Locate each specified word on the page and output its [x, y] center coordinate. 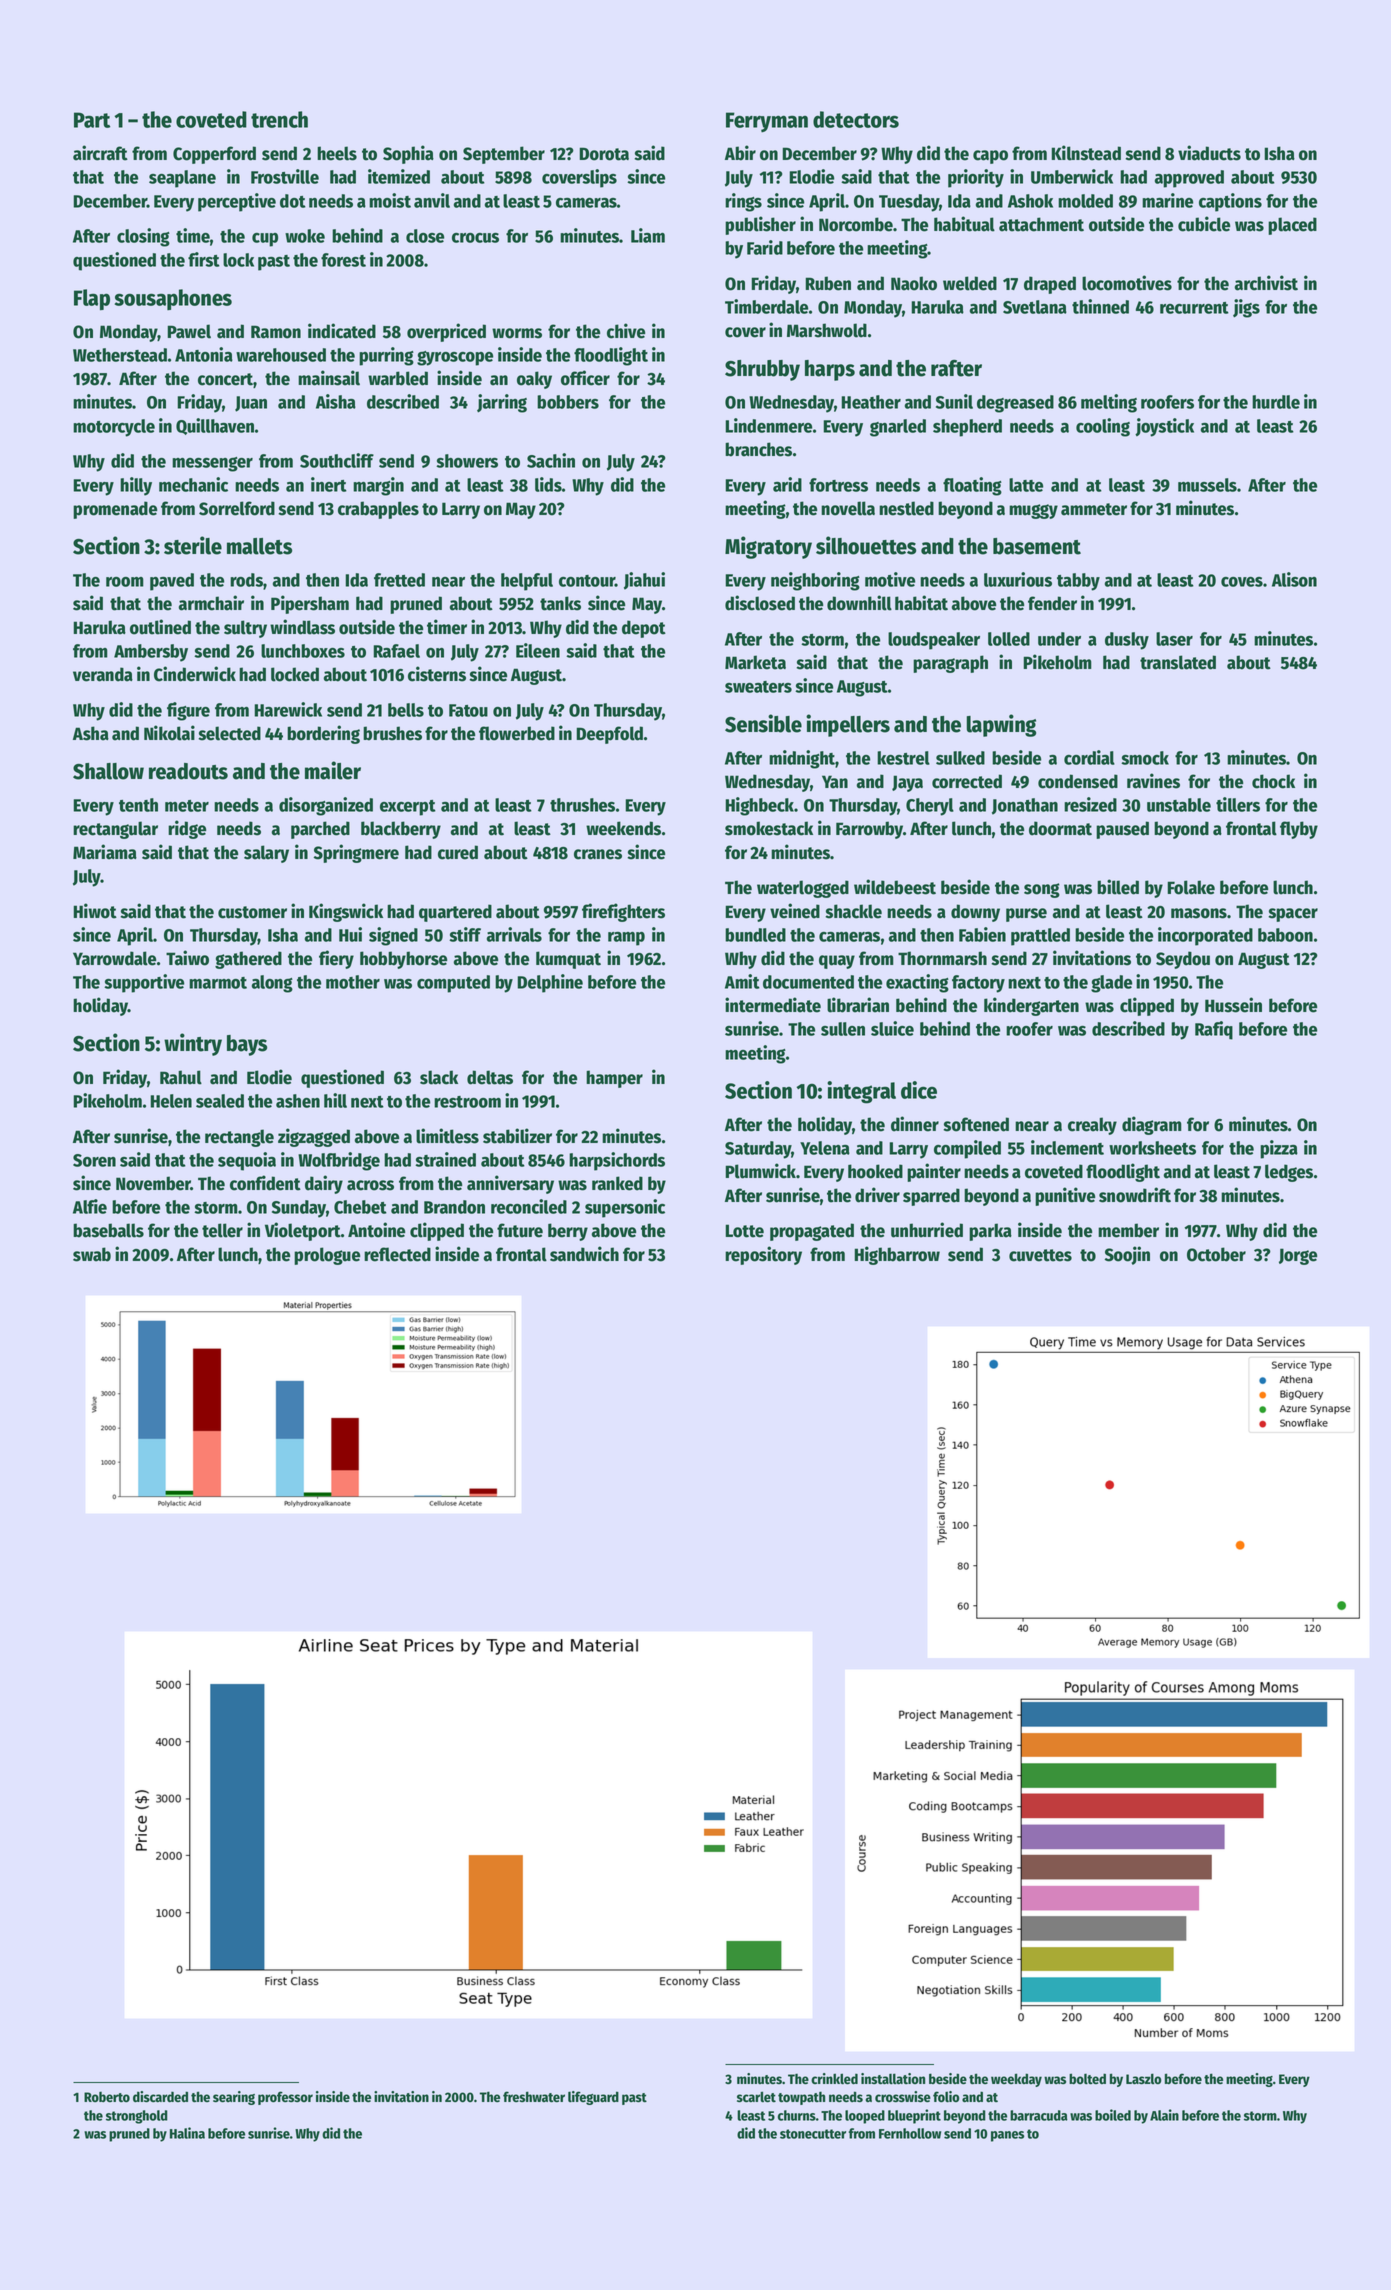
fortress [838, 485]
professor [285, 2098]
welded [970, 283]
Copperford [214, 155]
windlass [302, 627]
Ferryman [767, 122]
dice [919, 1090]
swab [92, 1254]
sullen [843, 1029]
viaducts [1209, 153]
